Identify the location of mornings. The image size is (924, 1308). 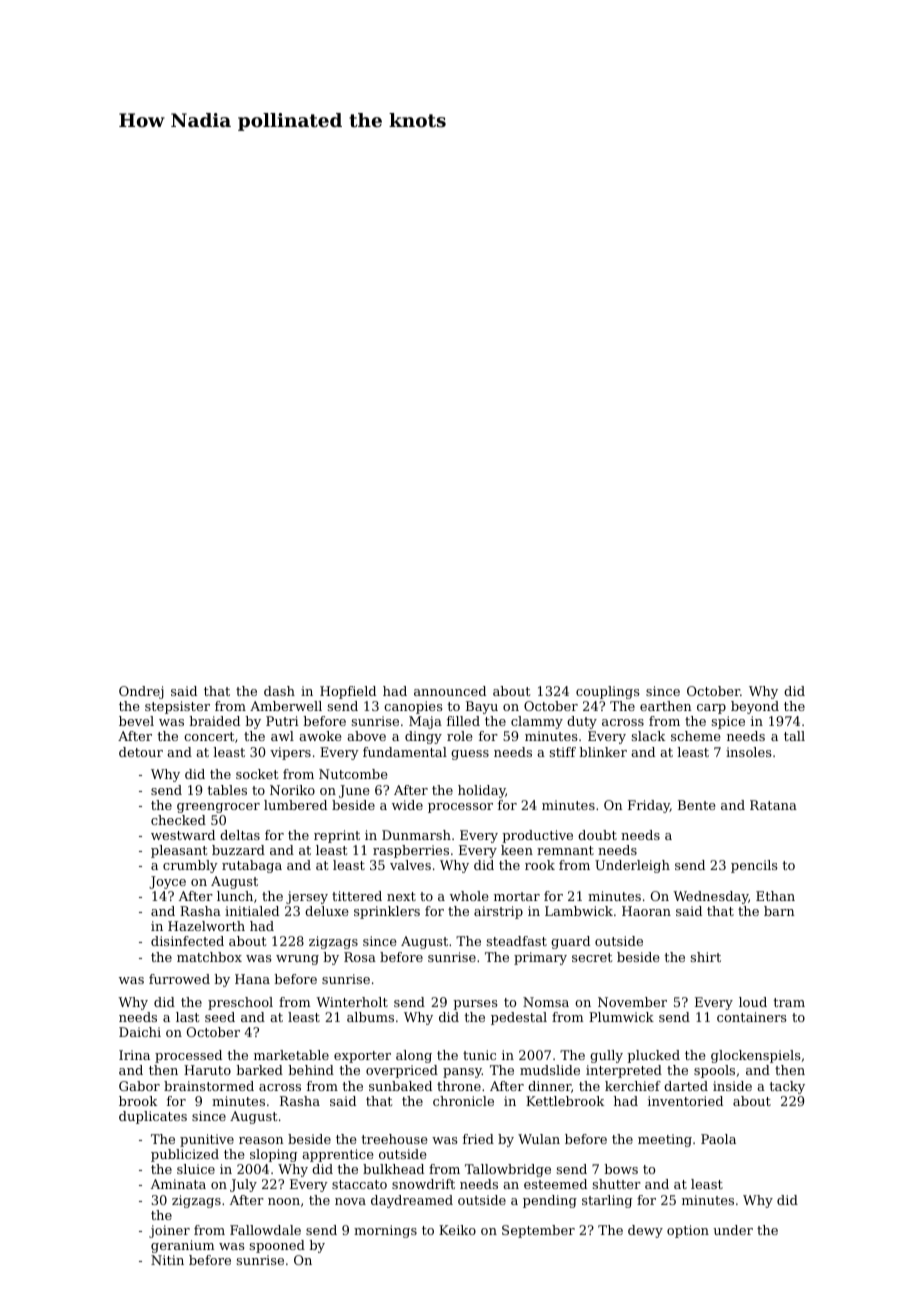
(385, 1231).
